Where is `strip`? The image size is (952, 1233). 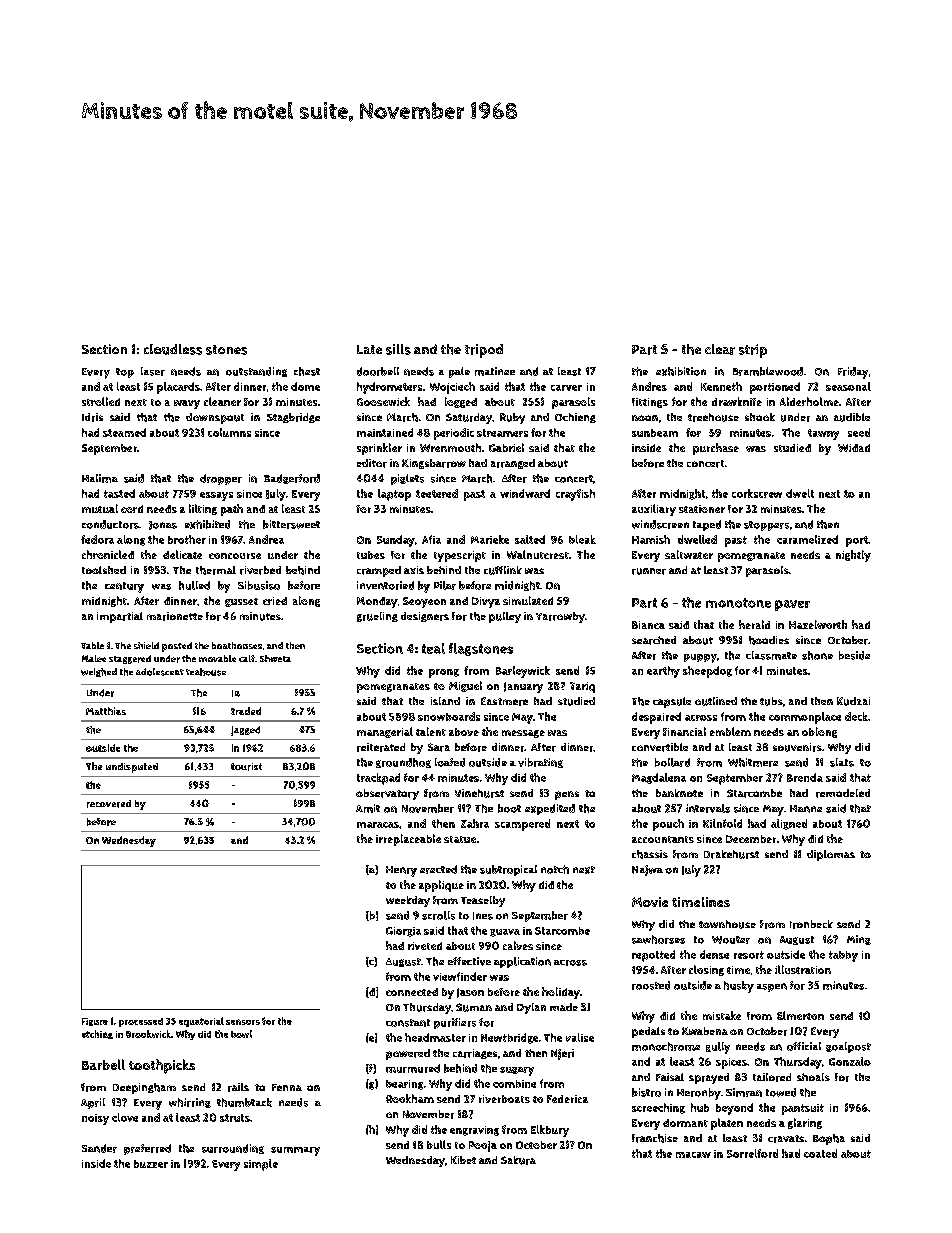
strip is located at coordinates (753, 351).
